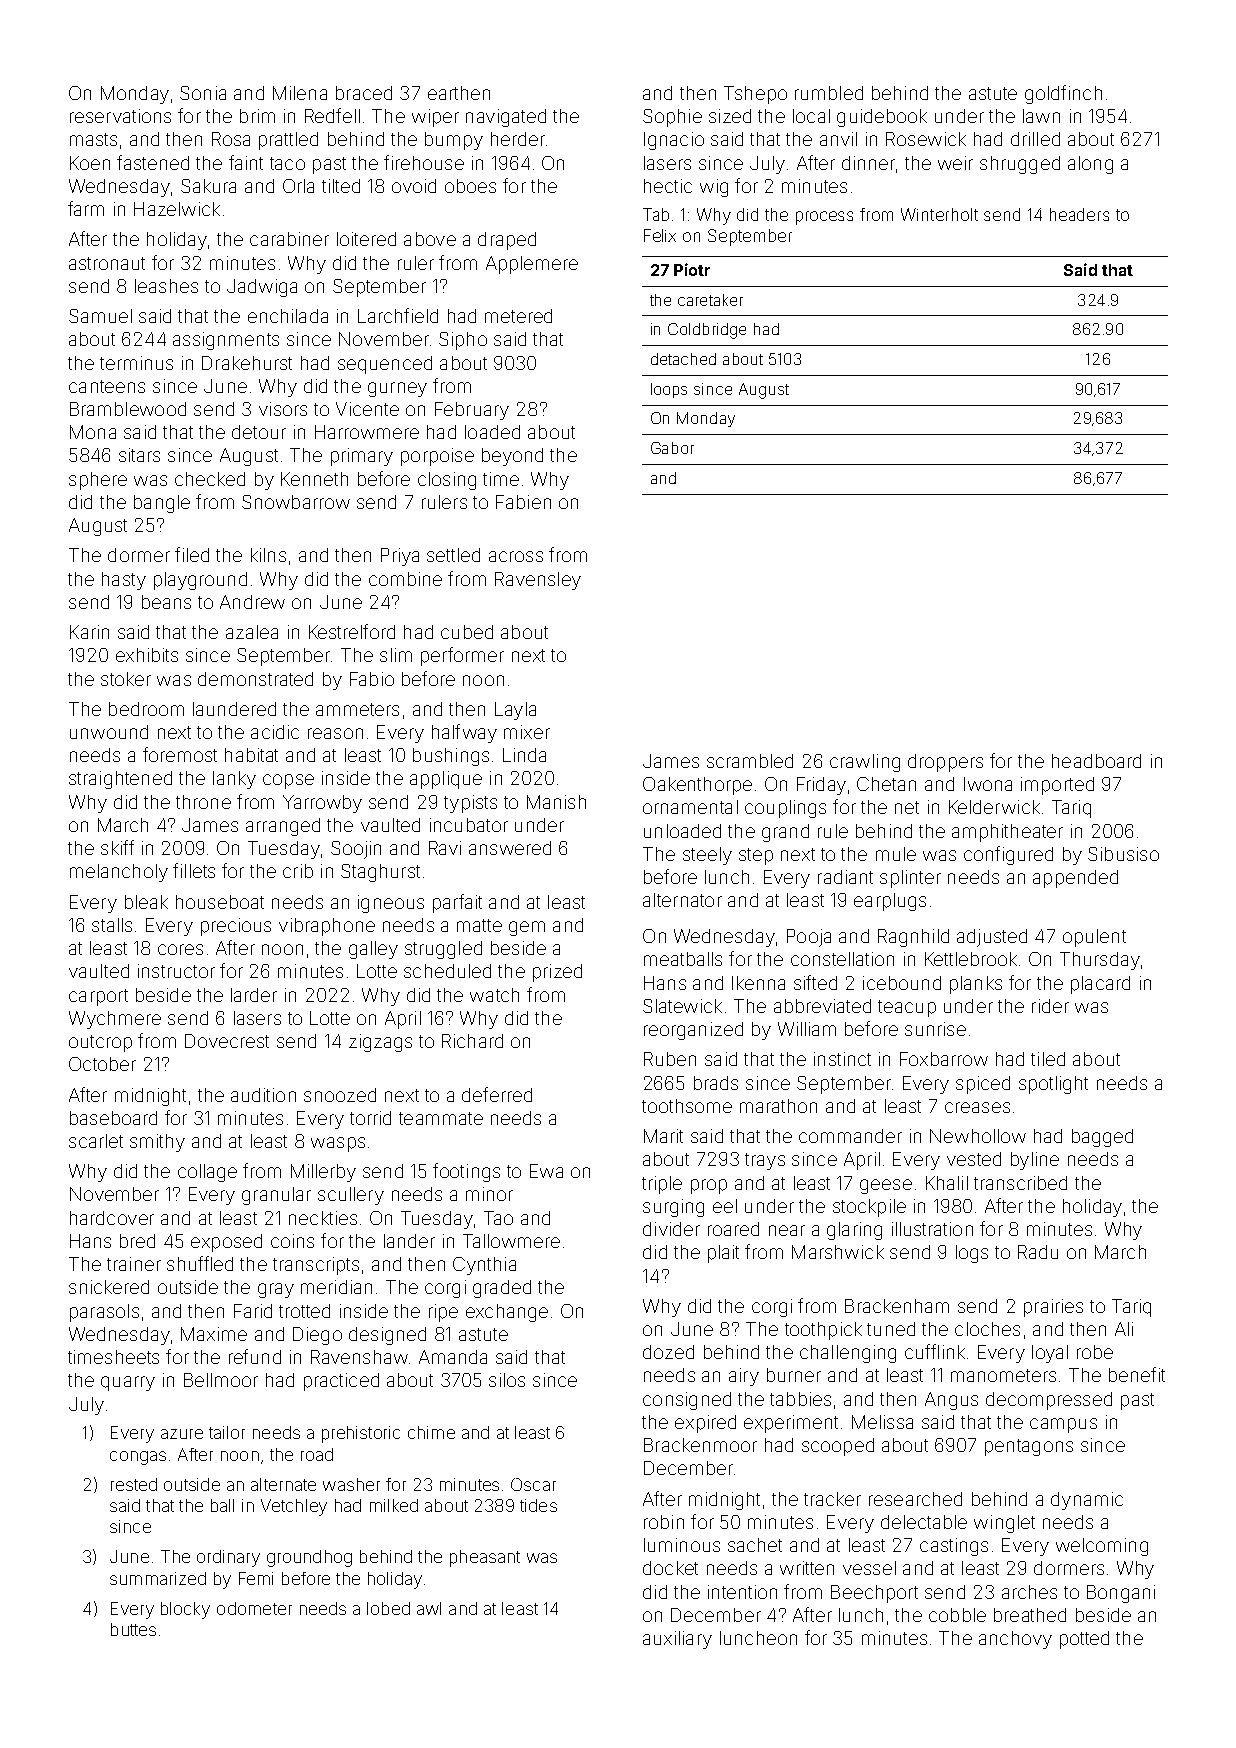 The width and height of the screenshot is (1236, 1748). What do you see at coordinates (1035, 1161) in the screenshot?
I see `byline` at bounding box center [1035, 1161].
